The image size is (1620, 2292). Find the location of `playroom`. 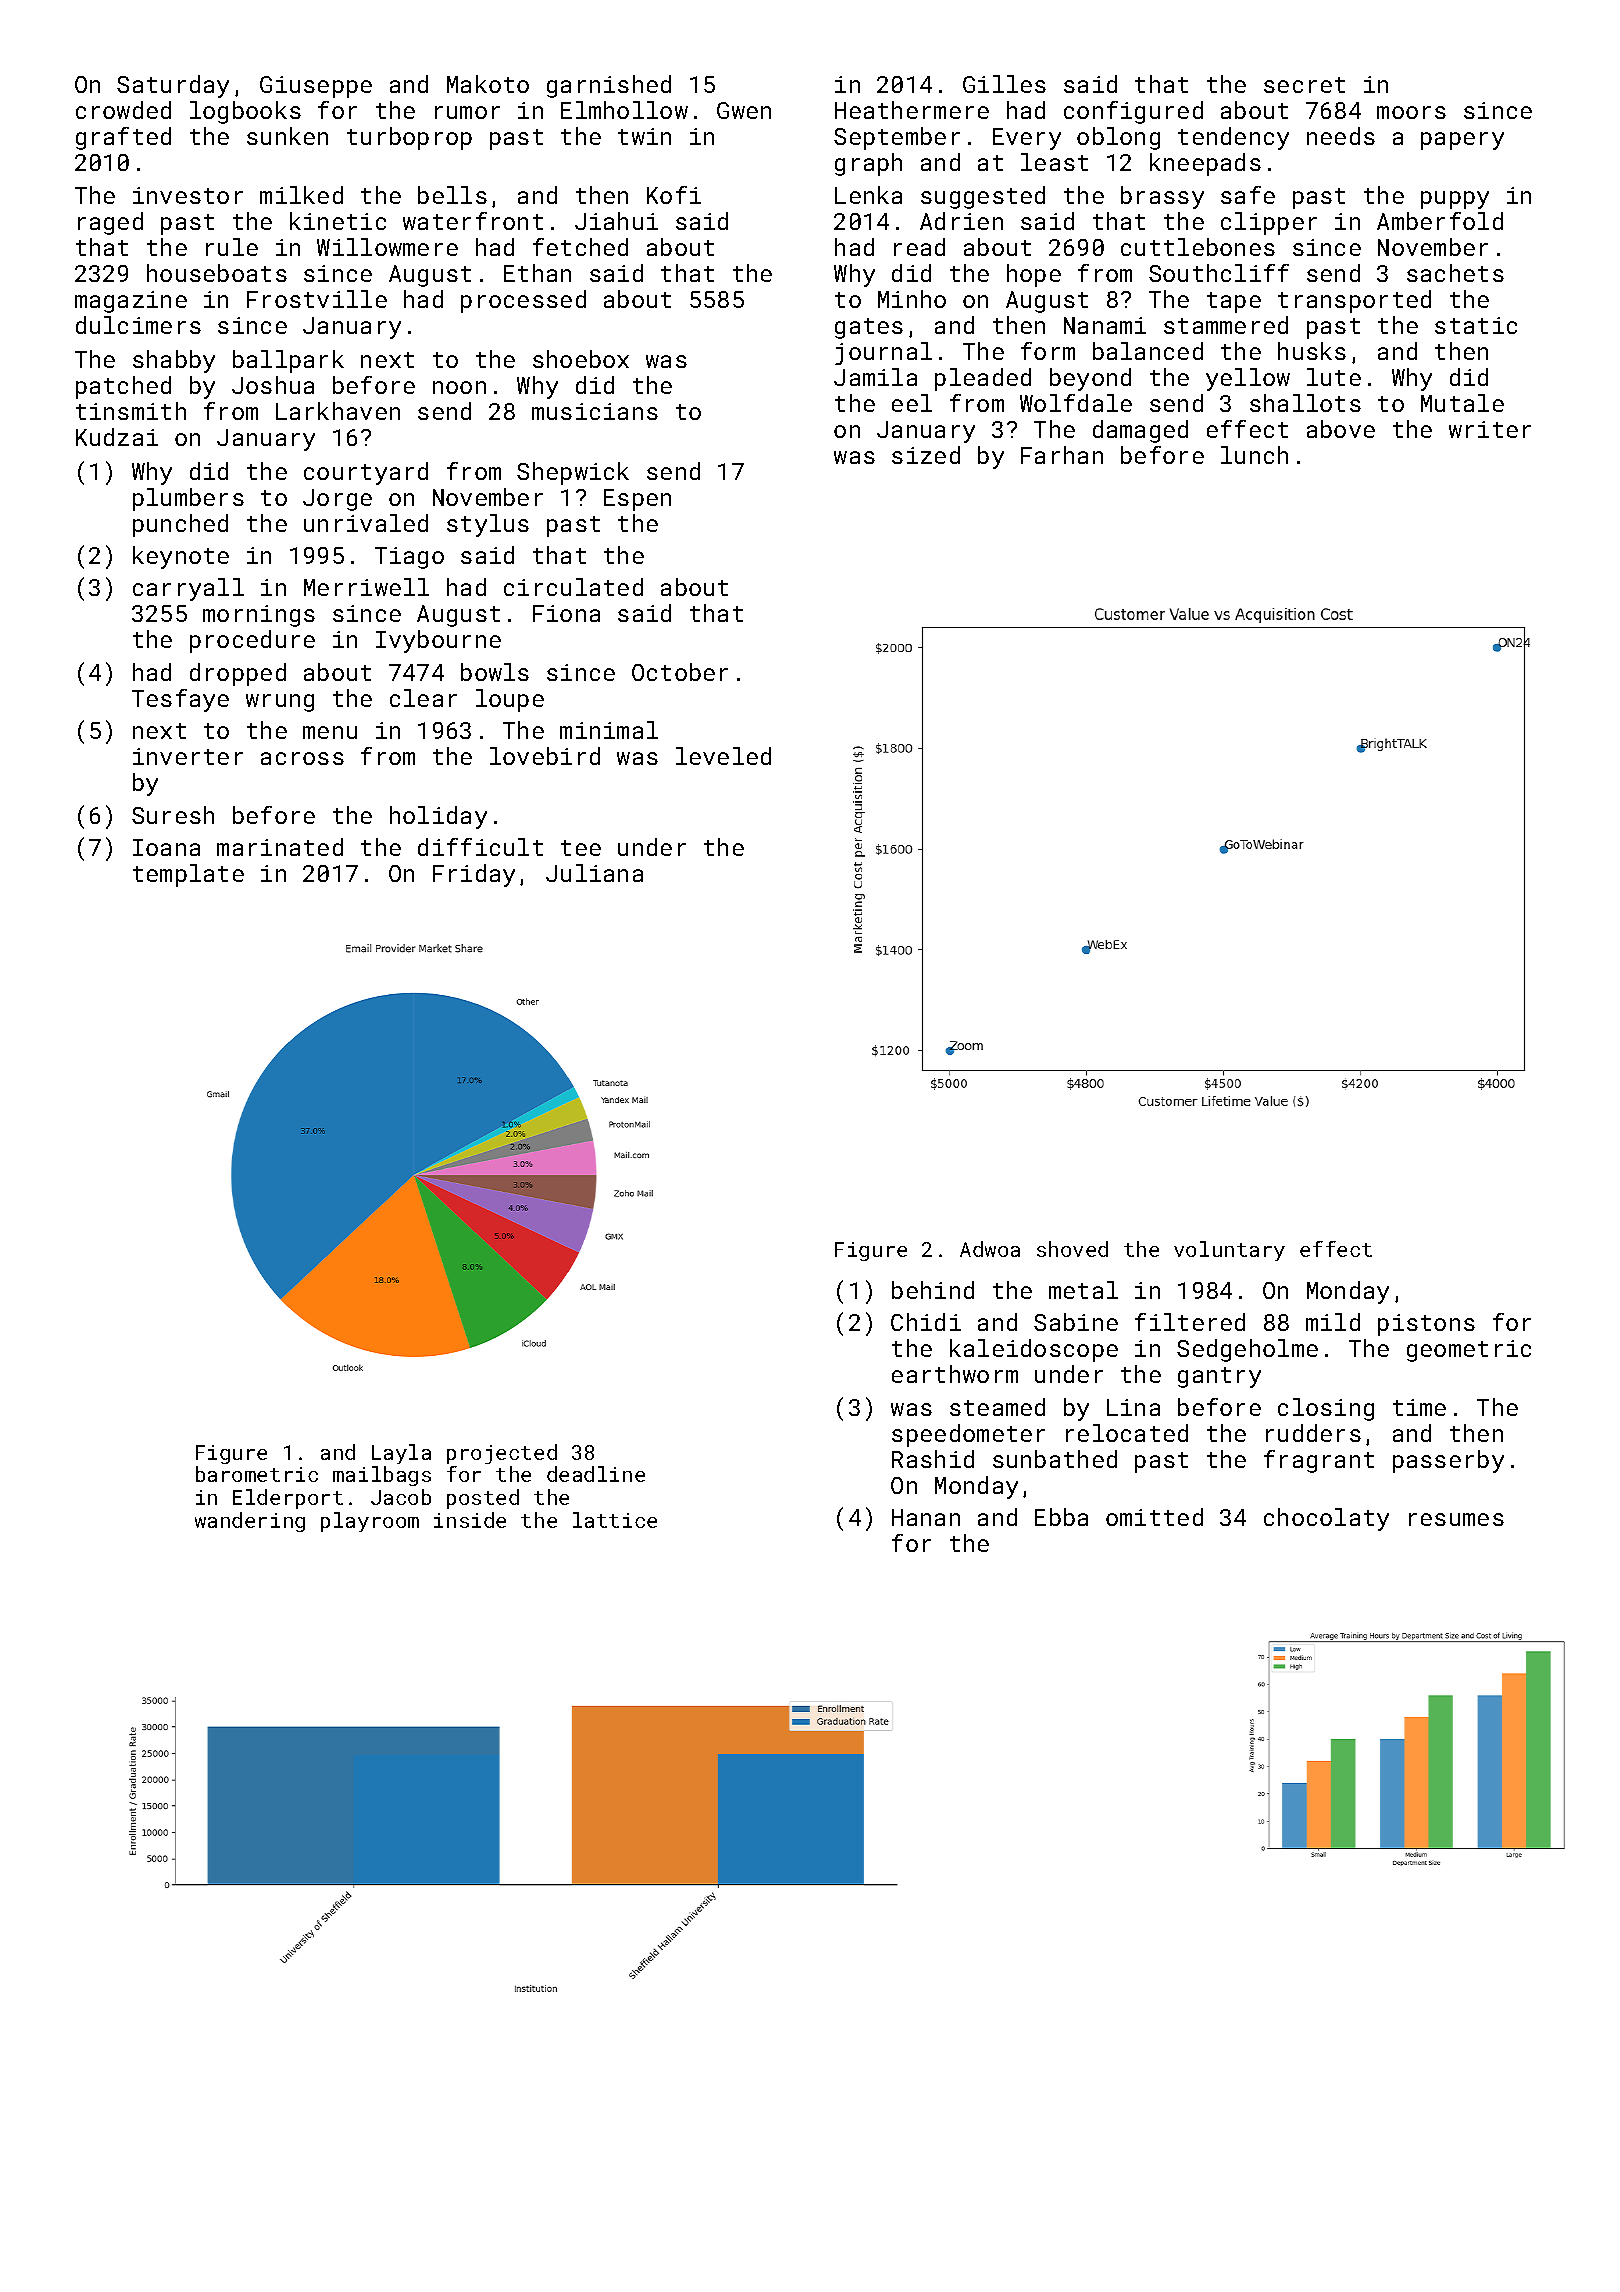

playroom is located at coordinates (370, 1522).
